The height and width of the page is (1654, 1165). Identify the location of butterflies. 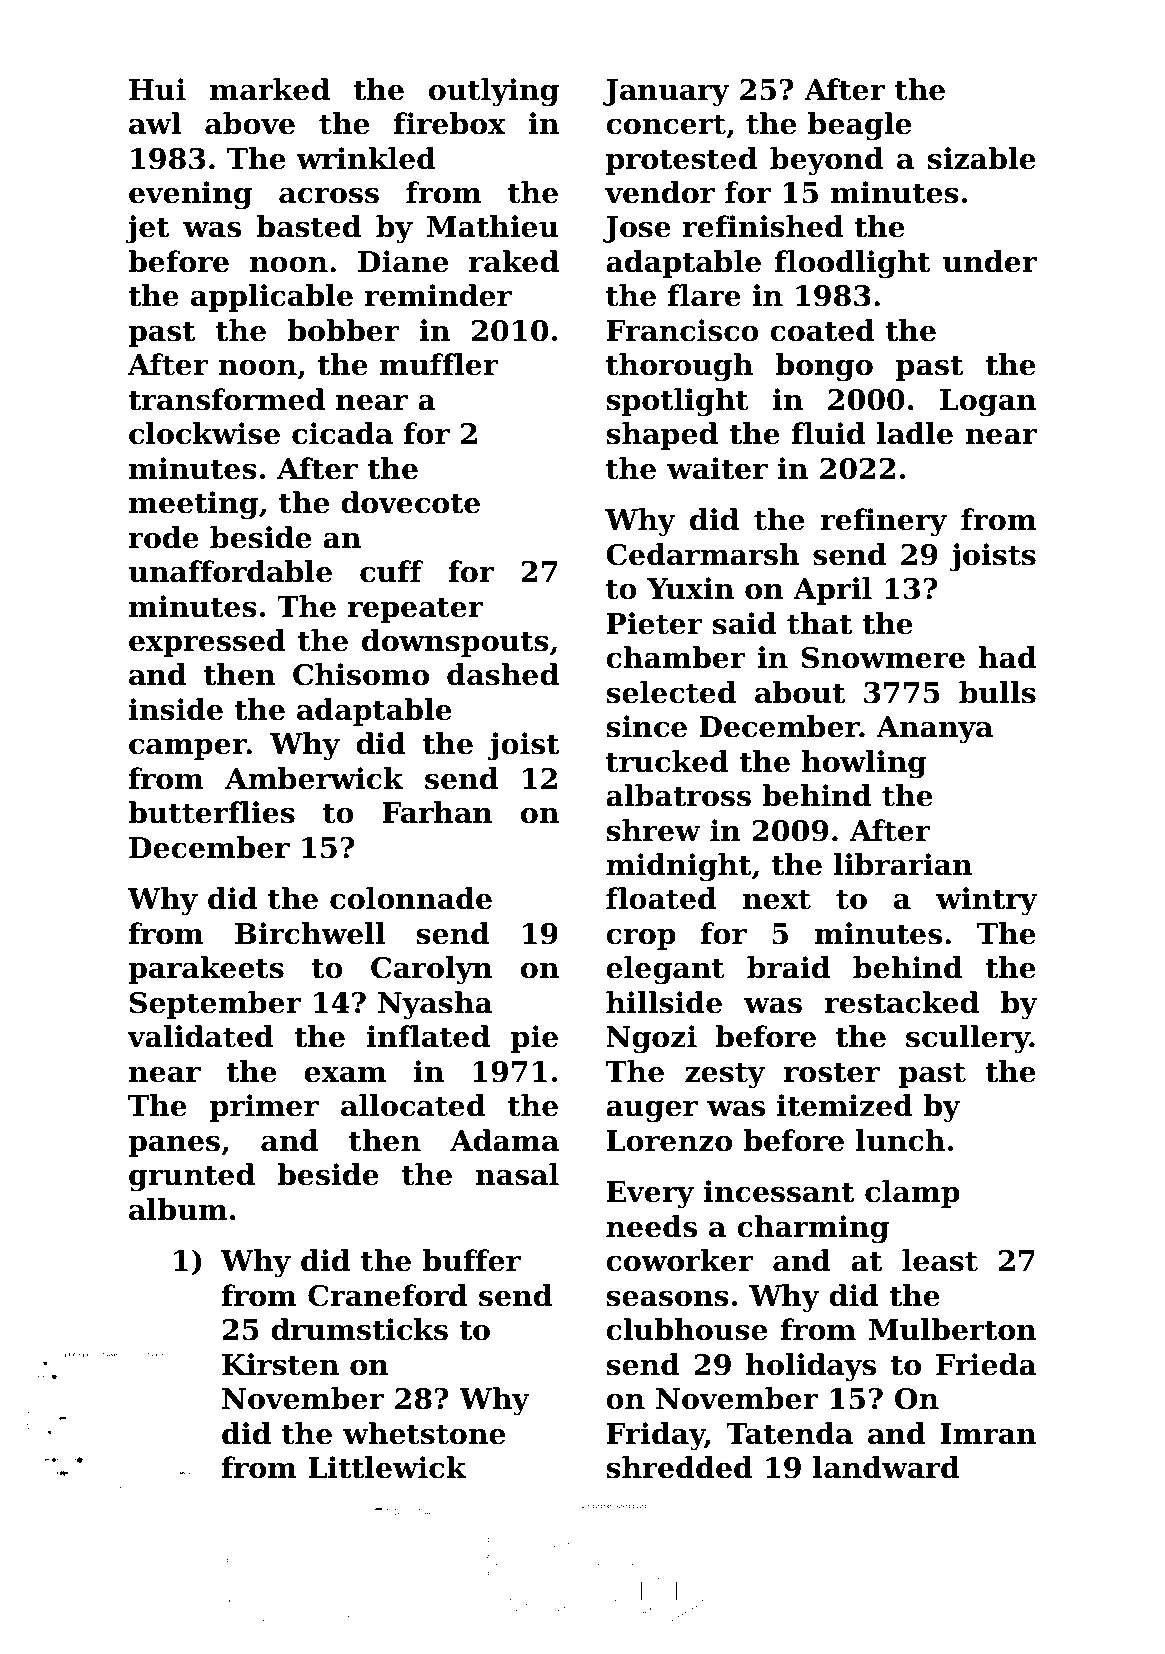
(211, 812).
